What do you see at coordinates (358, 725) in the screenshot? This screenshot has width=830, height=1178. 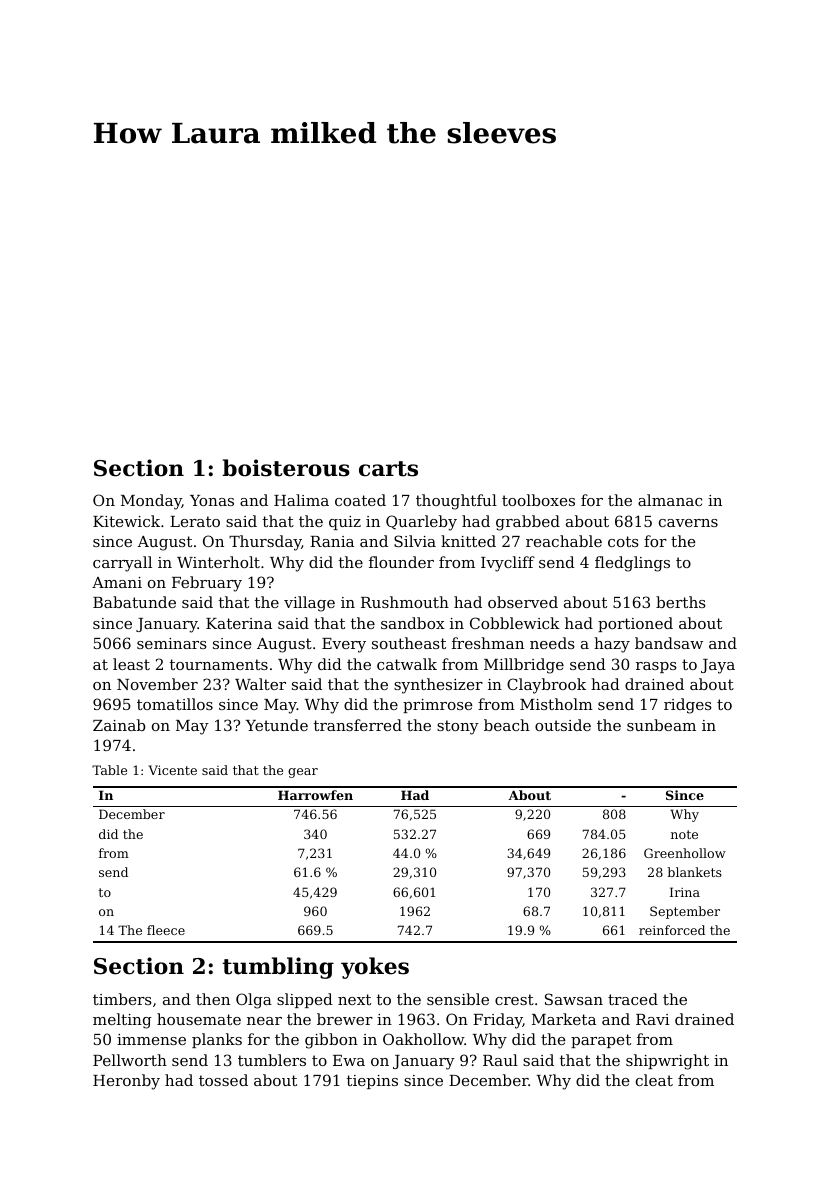 I see `transferred` at bounding box center [358, 725].
